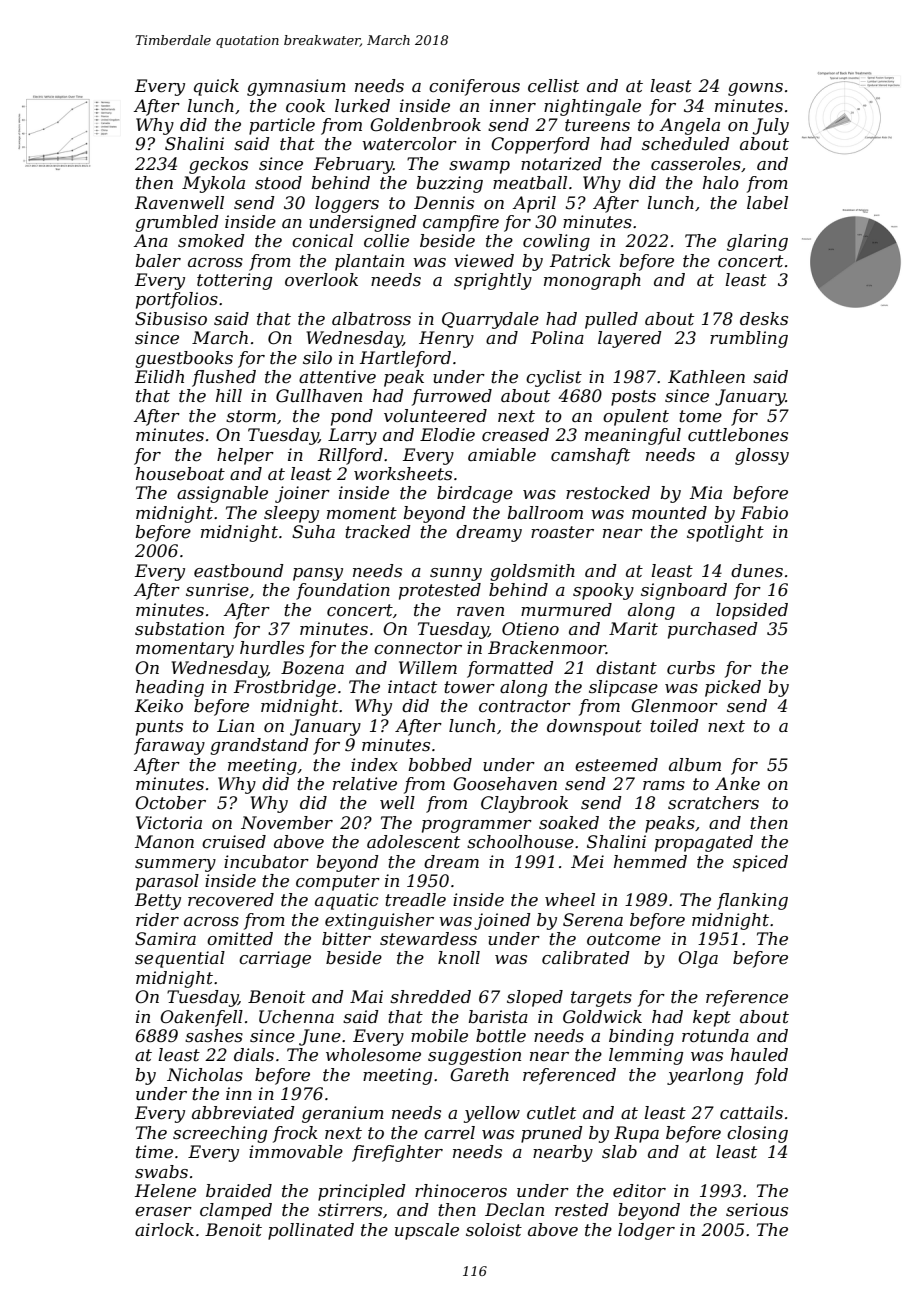 Image resolution: width=924 pixels, height=1314 pixels. Describe the element at coordinates (752, 611) in the document. I see `lopsided` at that location.
